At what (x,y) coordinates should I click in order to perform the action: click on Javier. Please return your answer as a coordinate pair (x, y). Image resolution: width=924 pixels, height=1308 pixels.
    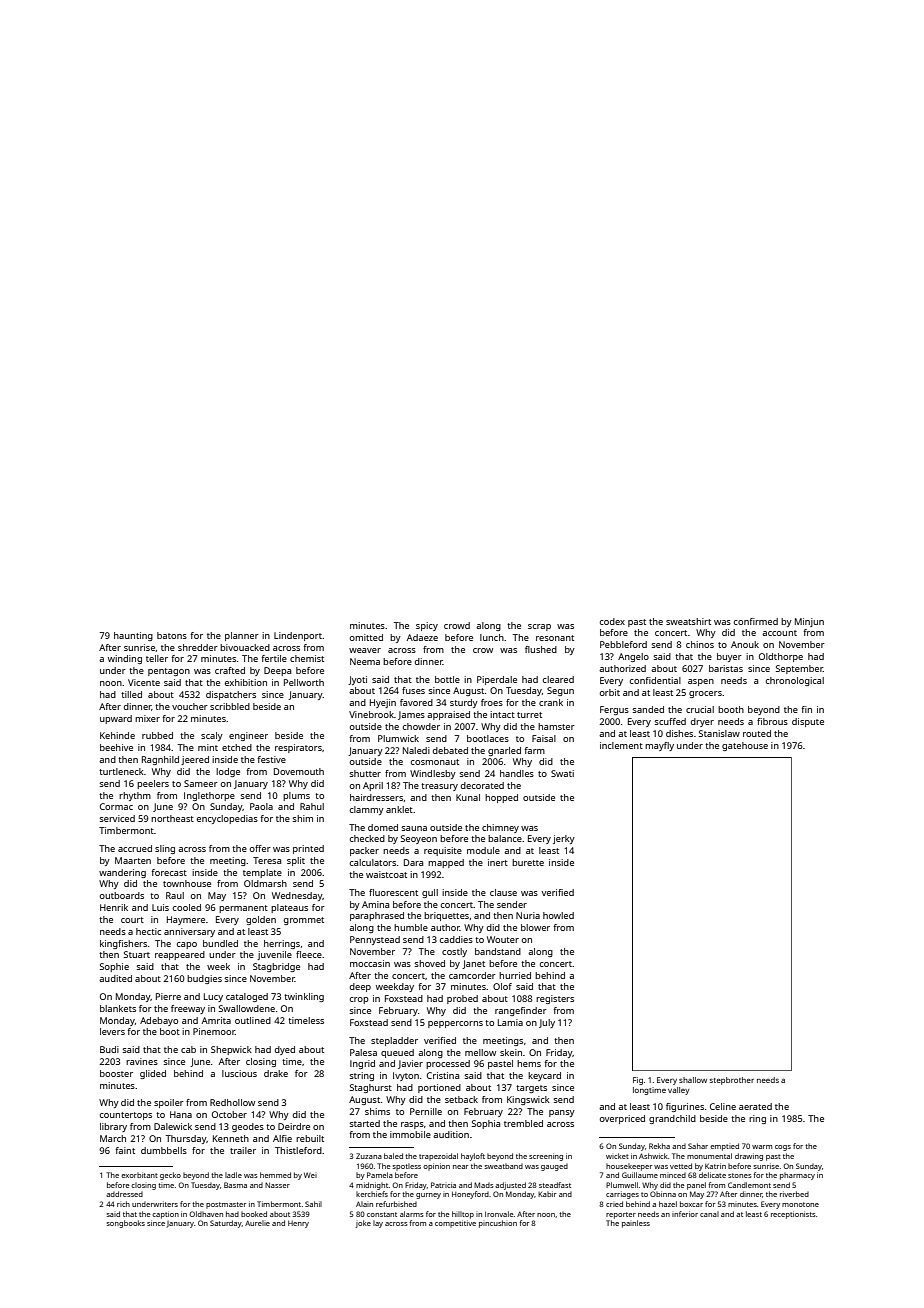
    Looking at the image, I should click on (410, 1064).
